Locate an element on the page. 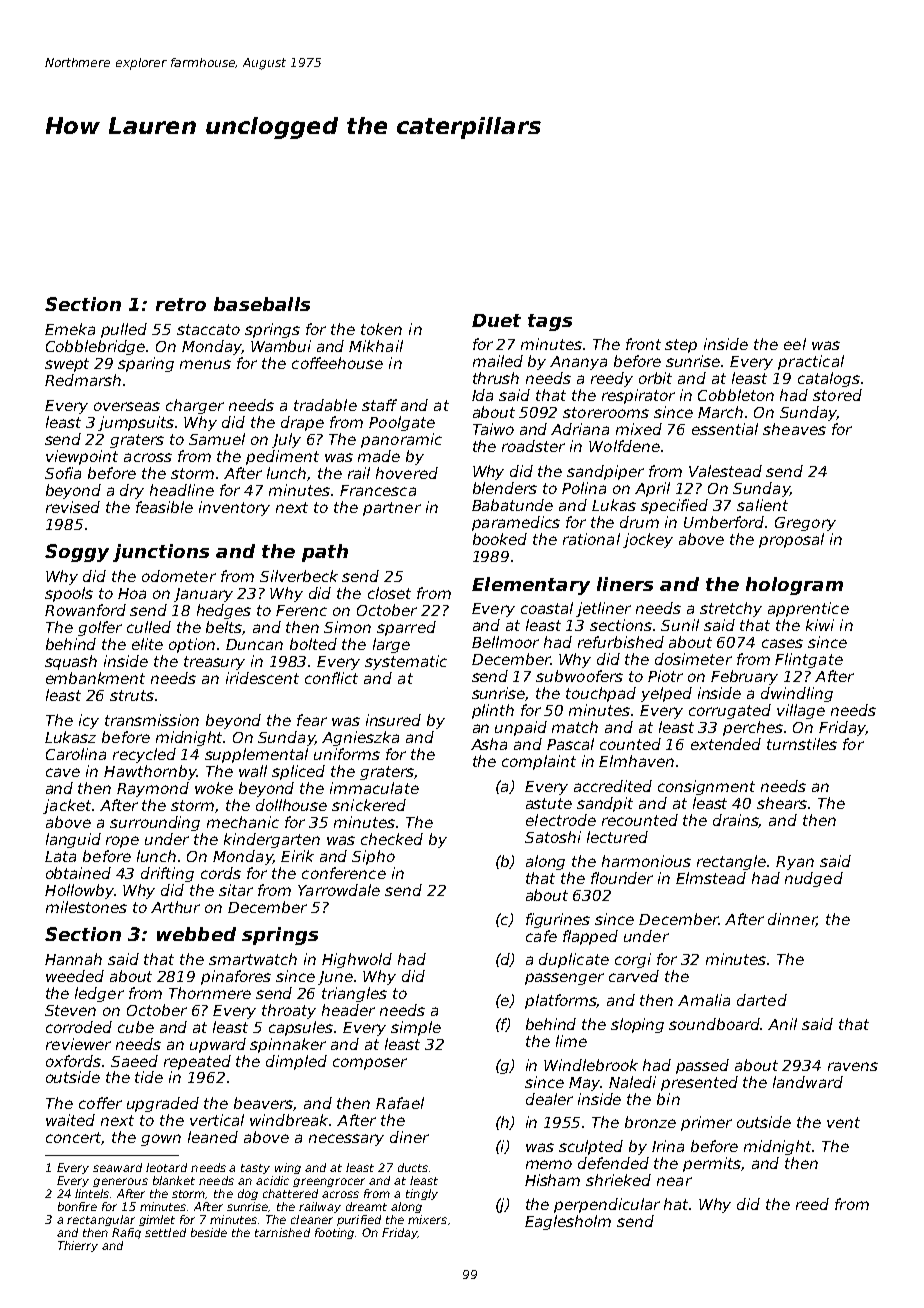 The height and width of the document is (1308, 924). hedges is located at coordinates (224, 611).
